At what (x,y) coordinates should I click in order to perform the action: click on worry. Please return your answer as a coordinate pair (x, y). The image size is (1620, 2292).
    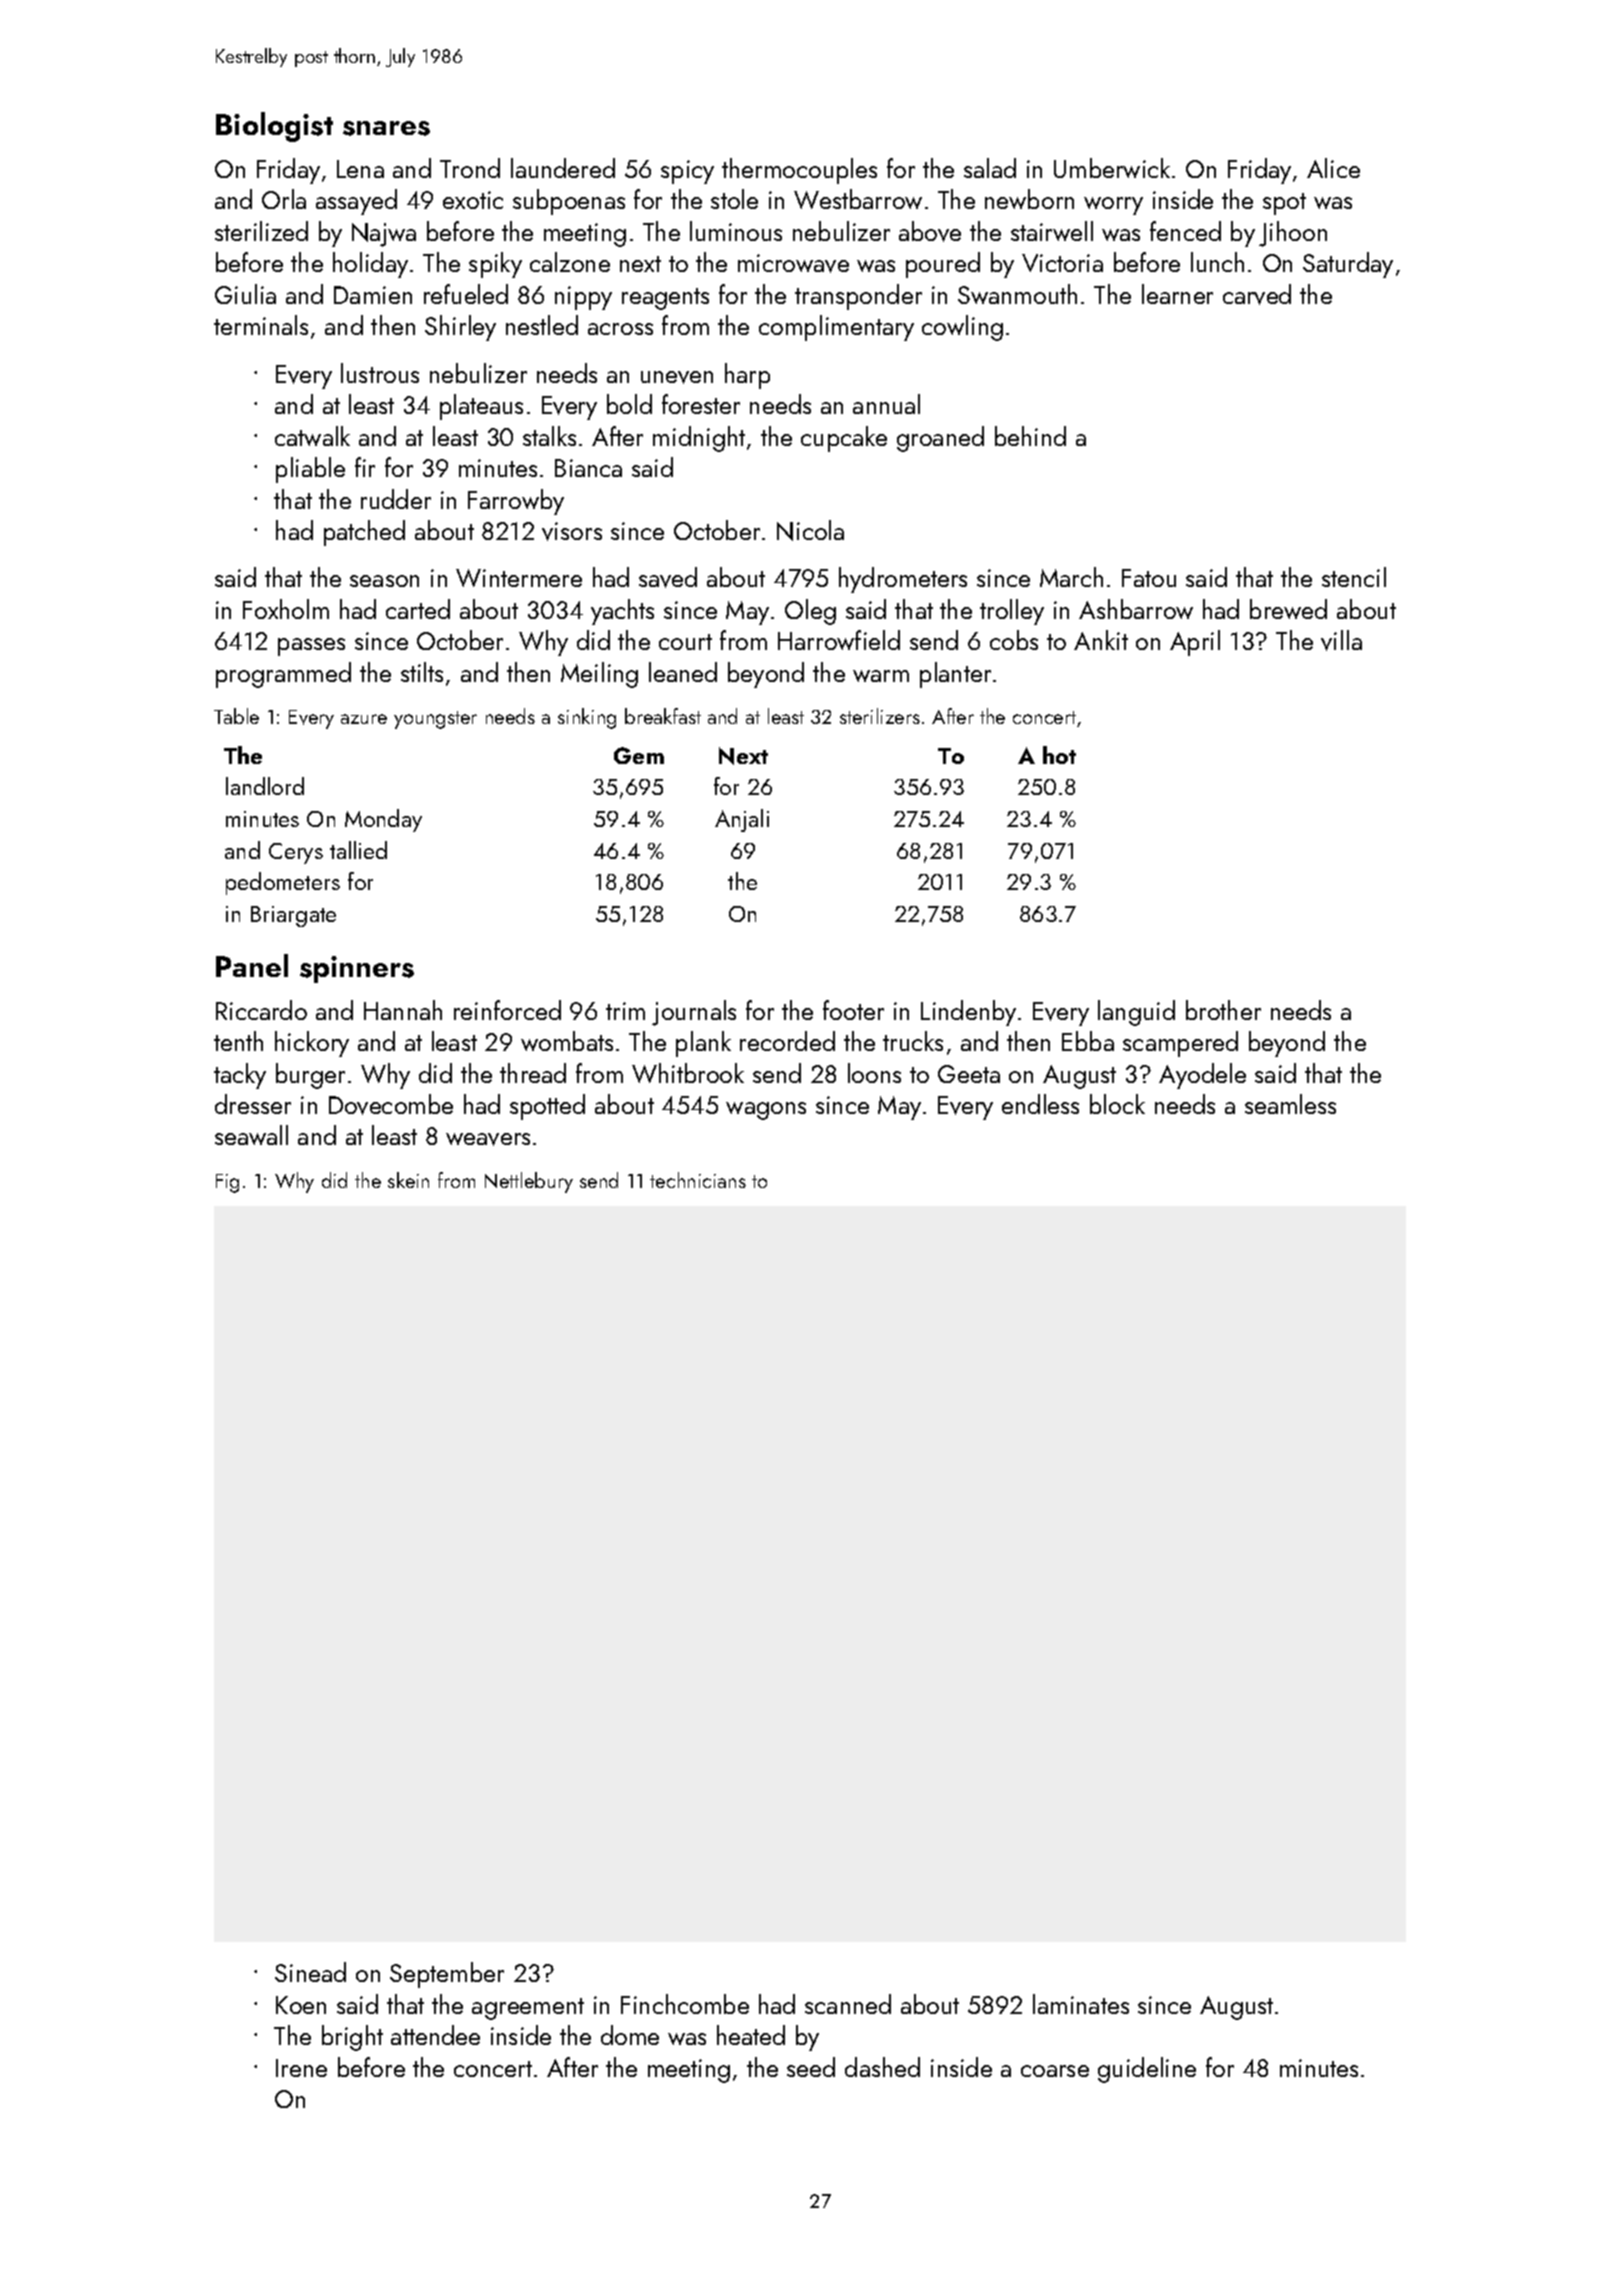
    Looking at the image, I should click on (1113, 206).
